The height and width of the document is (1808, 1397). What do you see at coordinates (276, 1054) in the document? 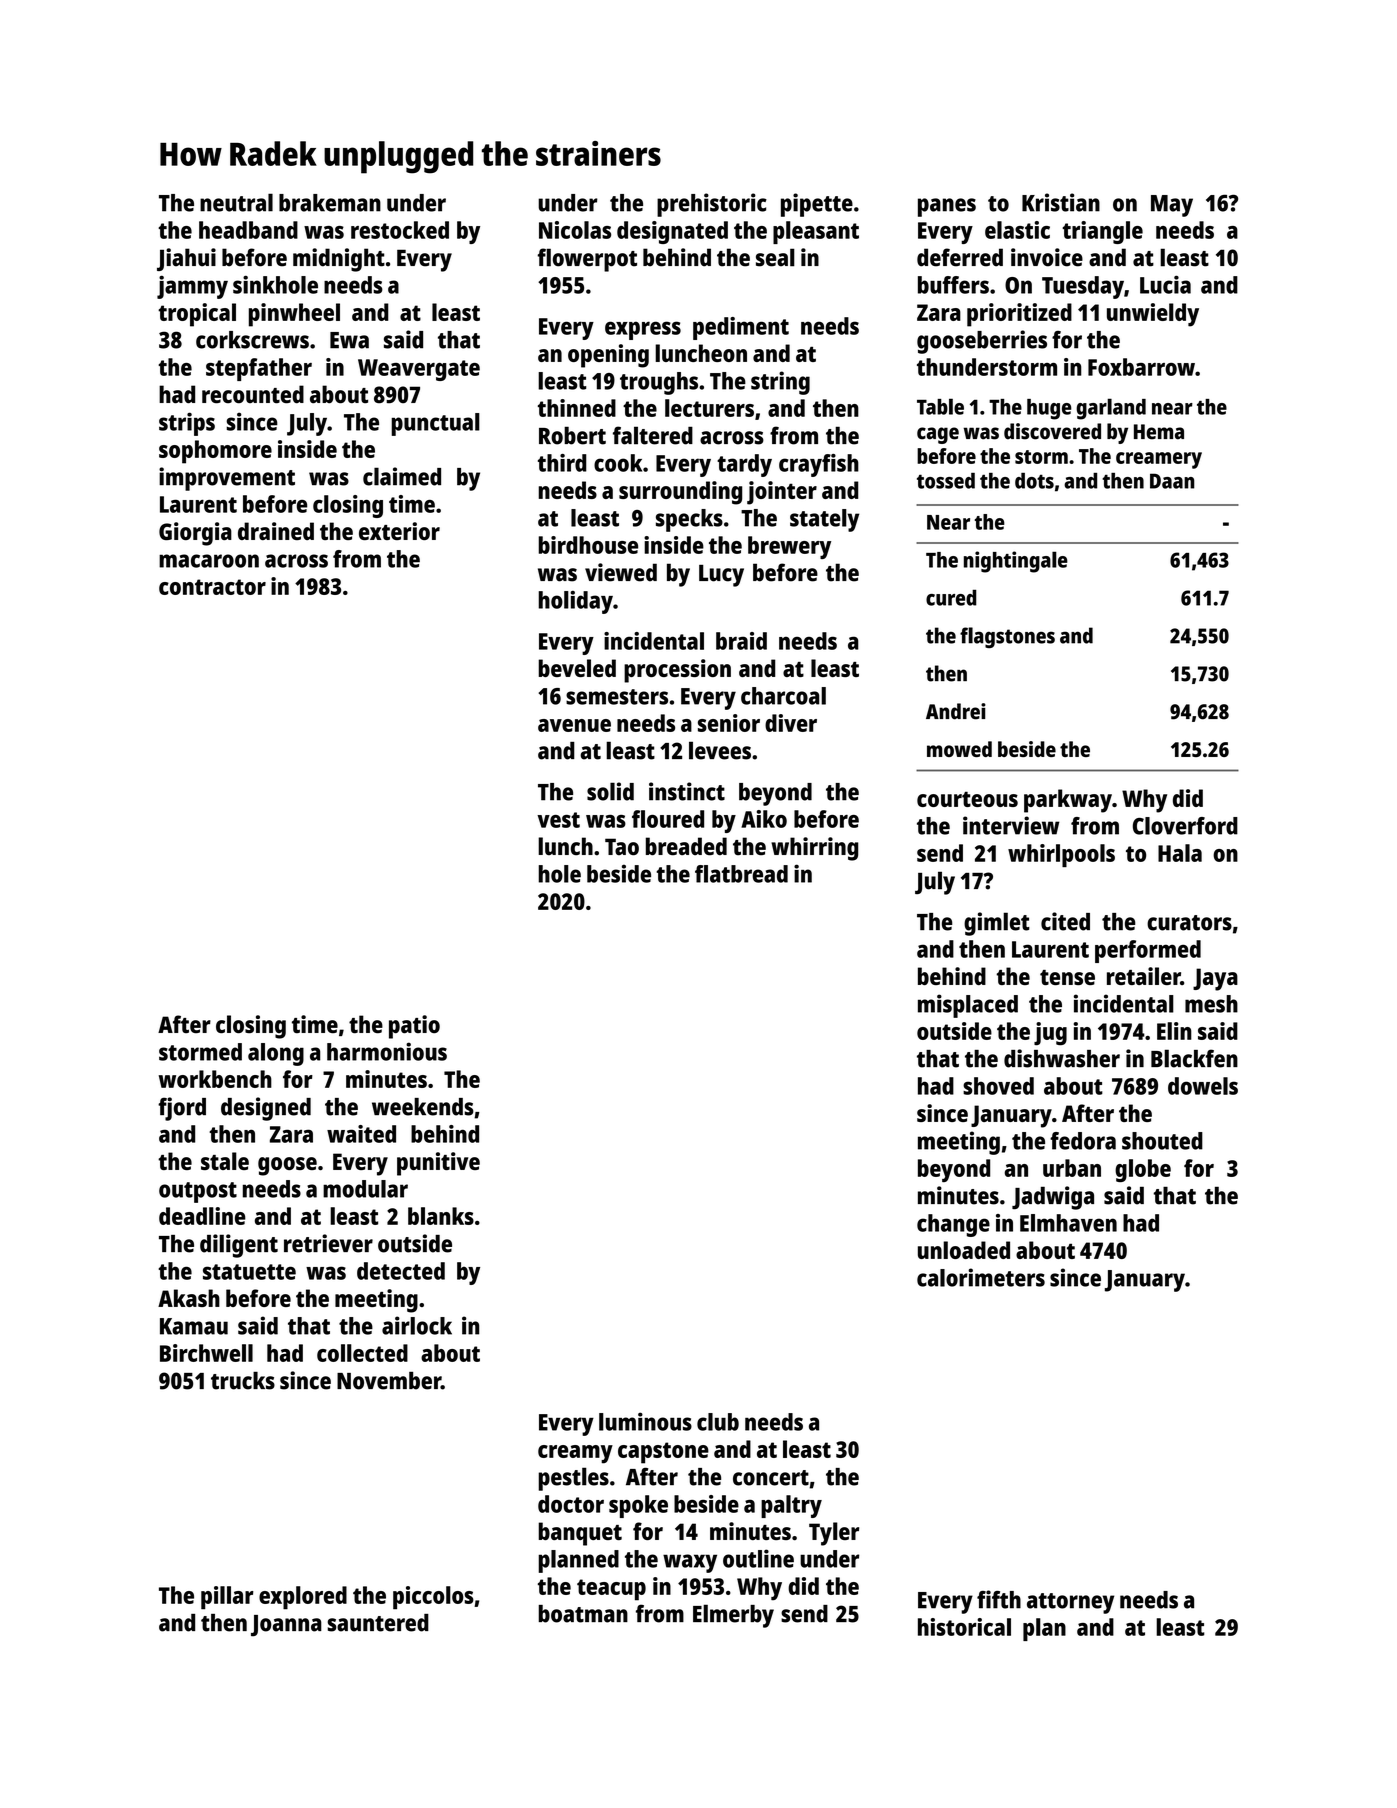
I see `along` at bounding box center [276, 1054].
